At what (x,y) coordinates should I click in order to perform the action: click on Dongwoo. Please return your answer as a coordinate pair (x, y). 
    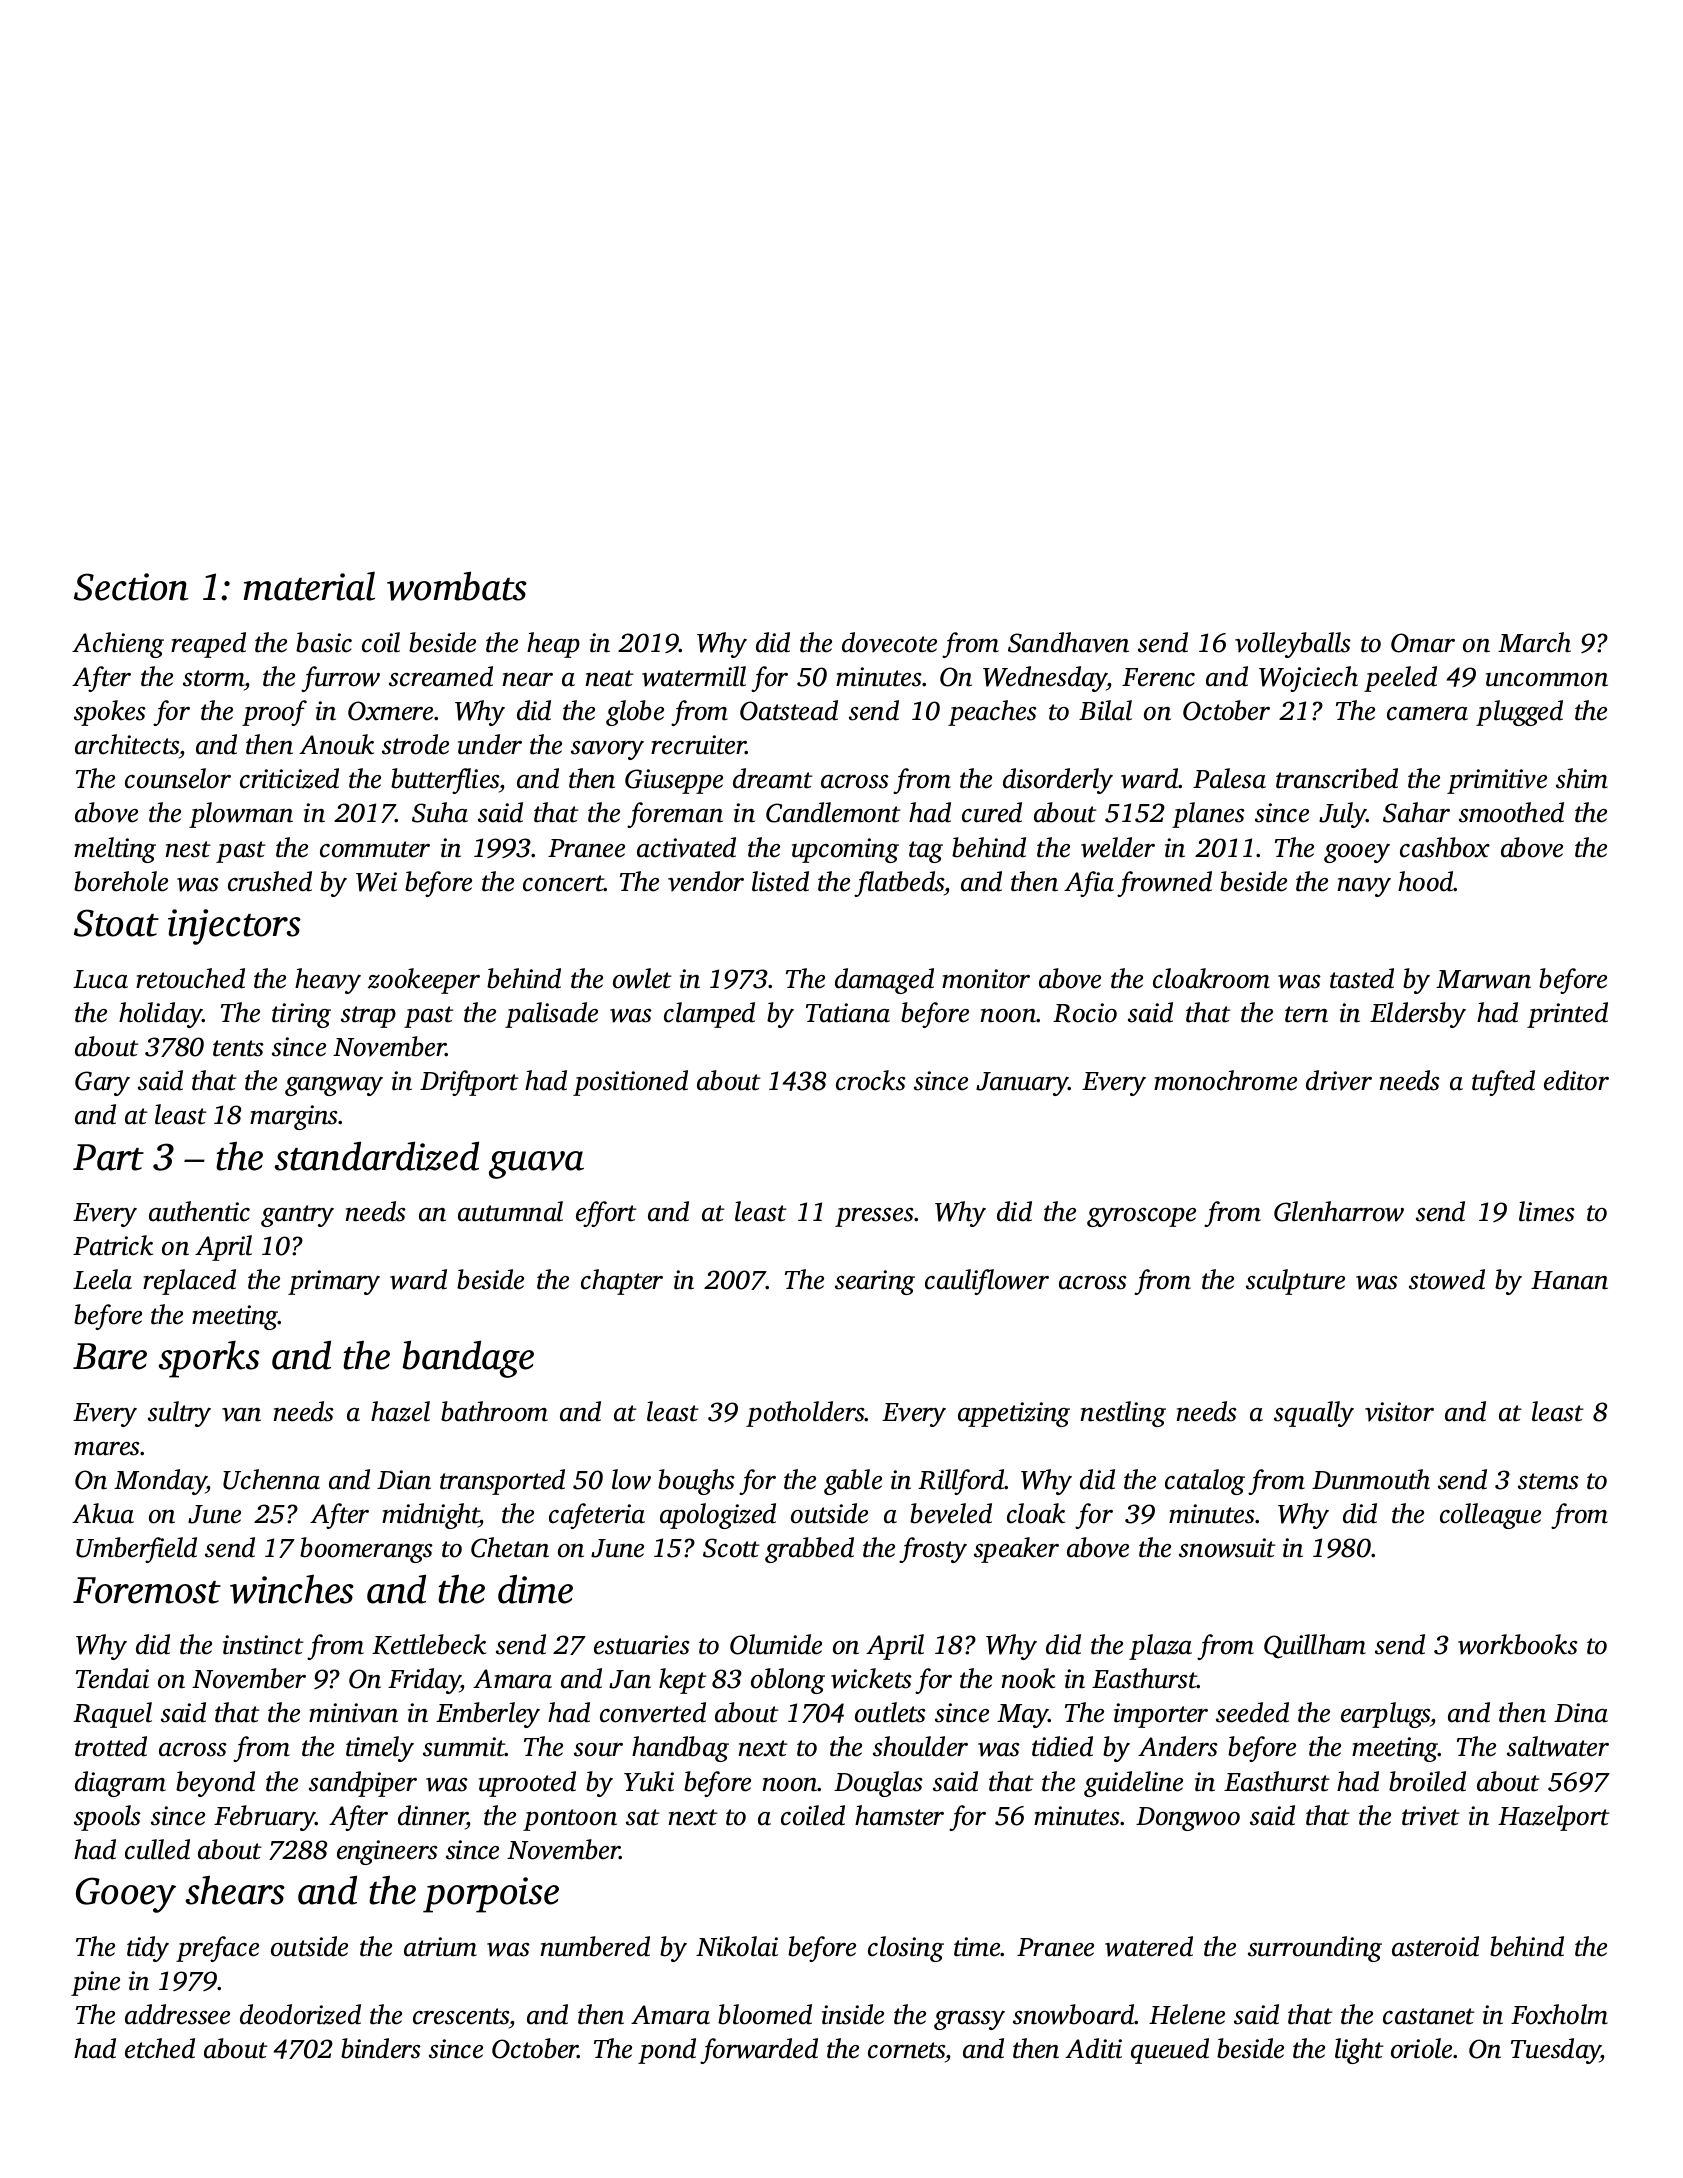
    Looking at the image, I should click on (1188, 1819).
